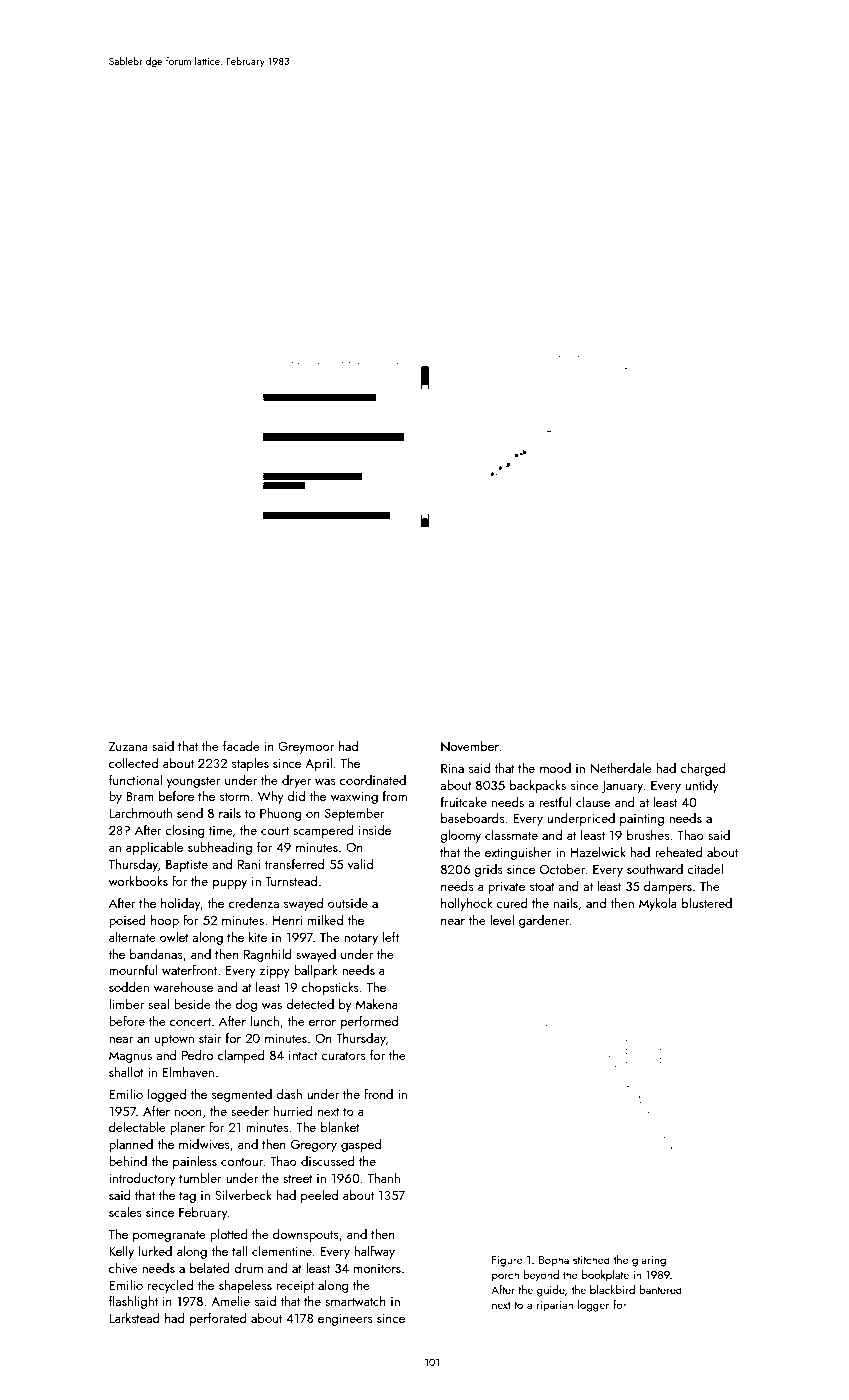 This image has width=849, height=1400. I want to click on peeled, so click(319, 1196).
